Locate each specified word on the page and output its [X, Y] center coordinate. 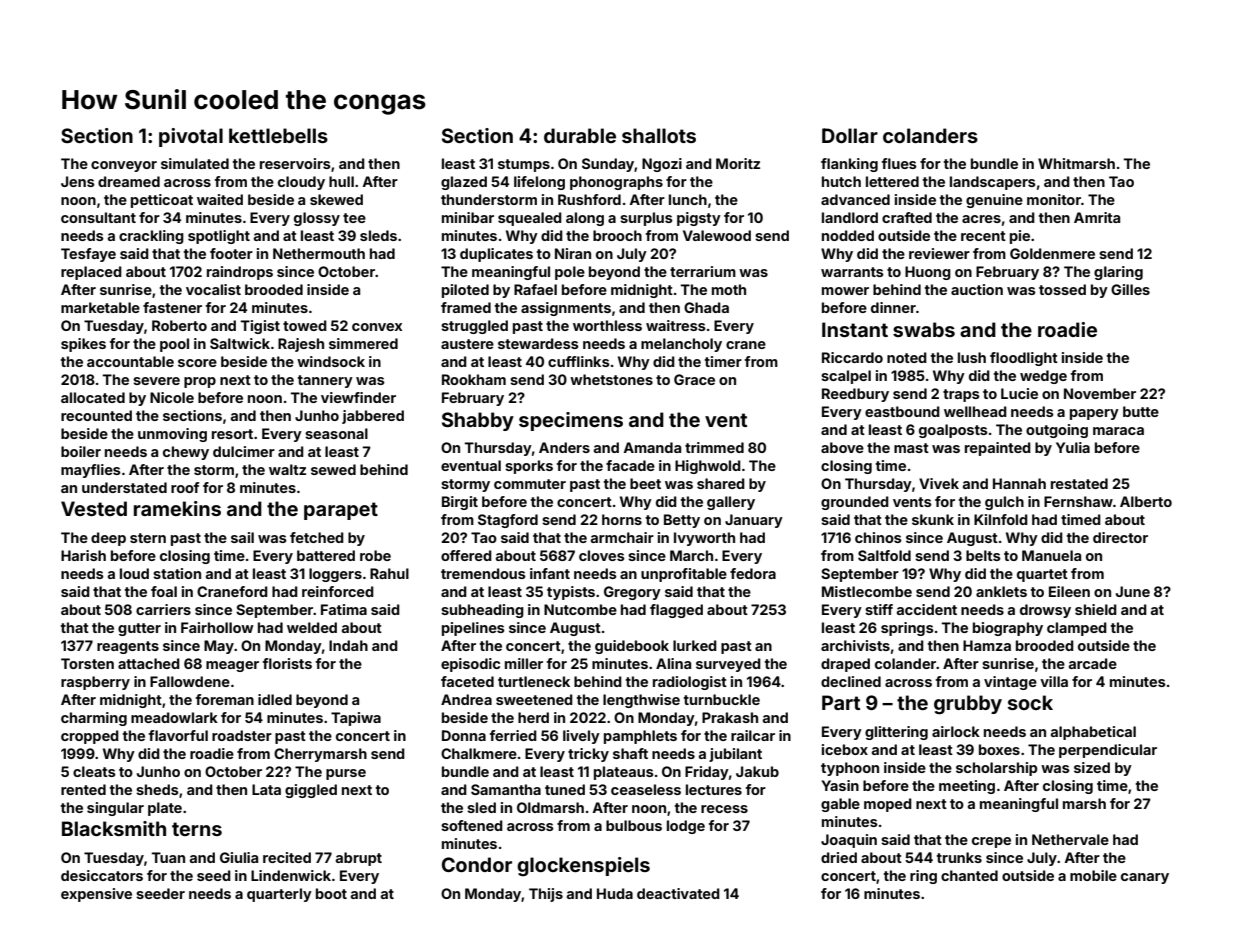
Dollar [850, 135]
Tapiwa [356, 719]
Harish [83, 555]
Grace [694, 379]
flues [899, 163]
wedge [1043, 377]
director [1120, 537]
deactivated [678, 893]
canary [1145, 878]
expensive [96, 895]
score [197, 363]
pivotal [191, 137]
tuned [565, 789]
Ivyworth [704, 539]
